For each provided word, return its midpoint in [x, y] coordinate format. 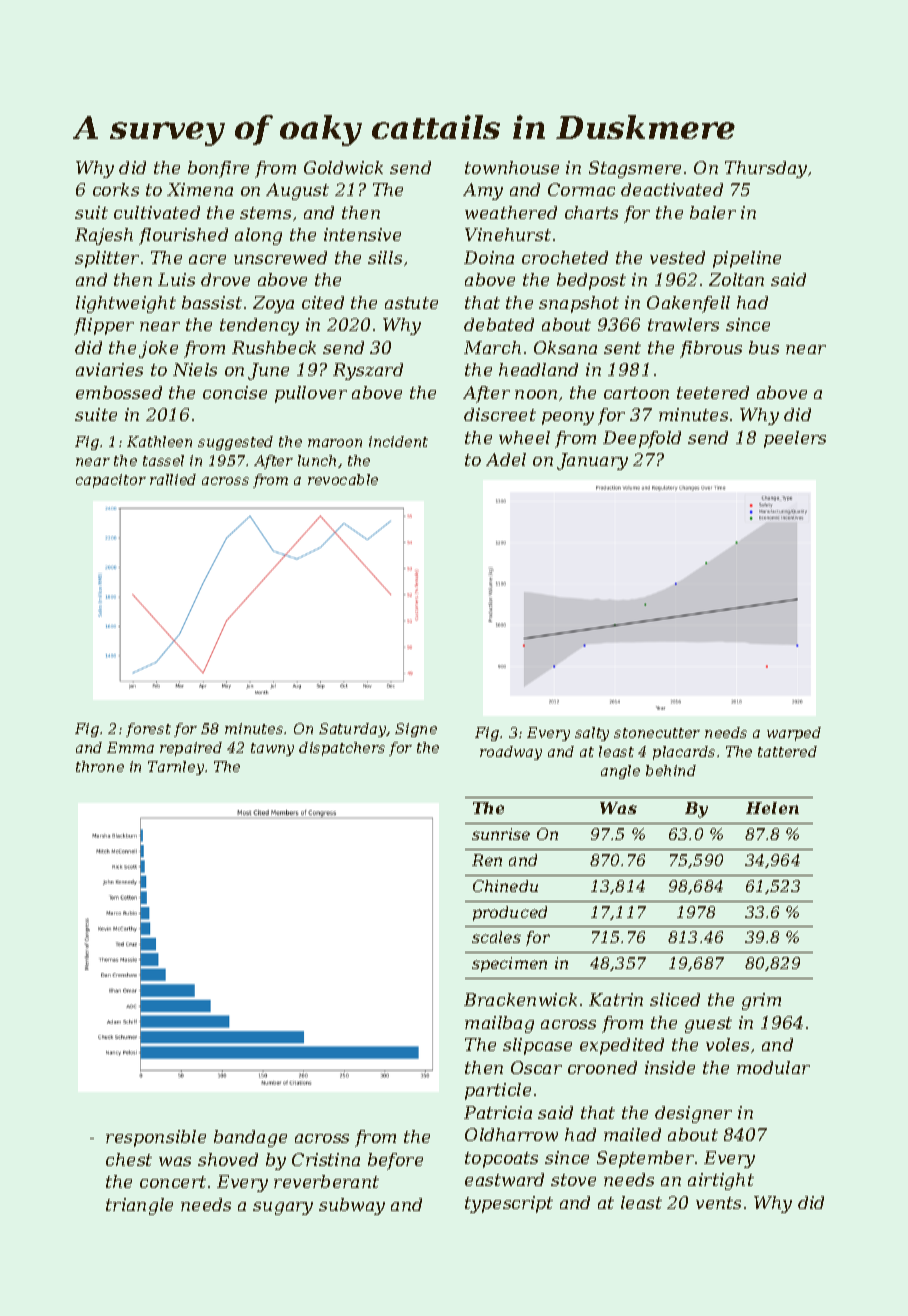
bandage [250, 1138]
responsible [156, 1138]
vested [677, 257]
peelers [795, 439]
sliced [675, 999]
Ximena [200, 189]
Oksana [565, 347]
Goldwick [343, 167]
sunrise [501, 834]
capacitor [111, 481]
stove [573, 1180]
